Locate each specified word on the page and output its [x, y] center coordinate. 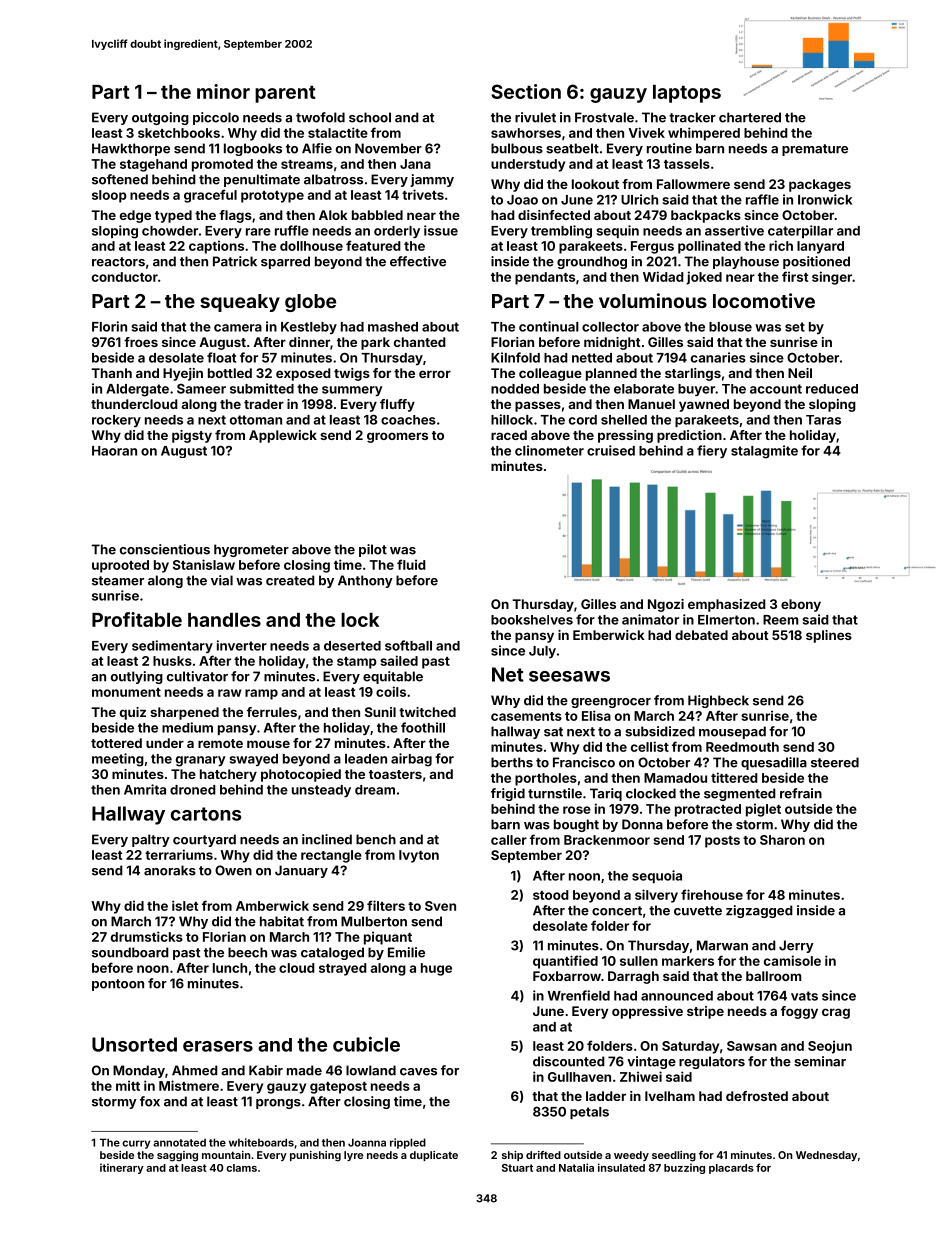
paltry [151, 840]
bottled [230, 373]
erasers [218, 1046]
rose [577, 810]
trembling [561, 232]
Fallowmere [693, 184]
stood [551, 895]
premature [815, 150]
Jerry [796, 946]
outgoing [160, 118]
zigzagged [759, 911]
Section [526, 91]
